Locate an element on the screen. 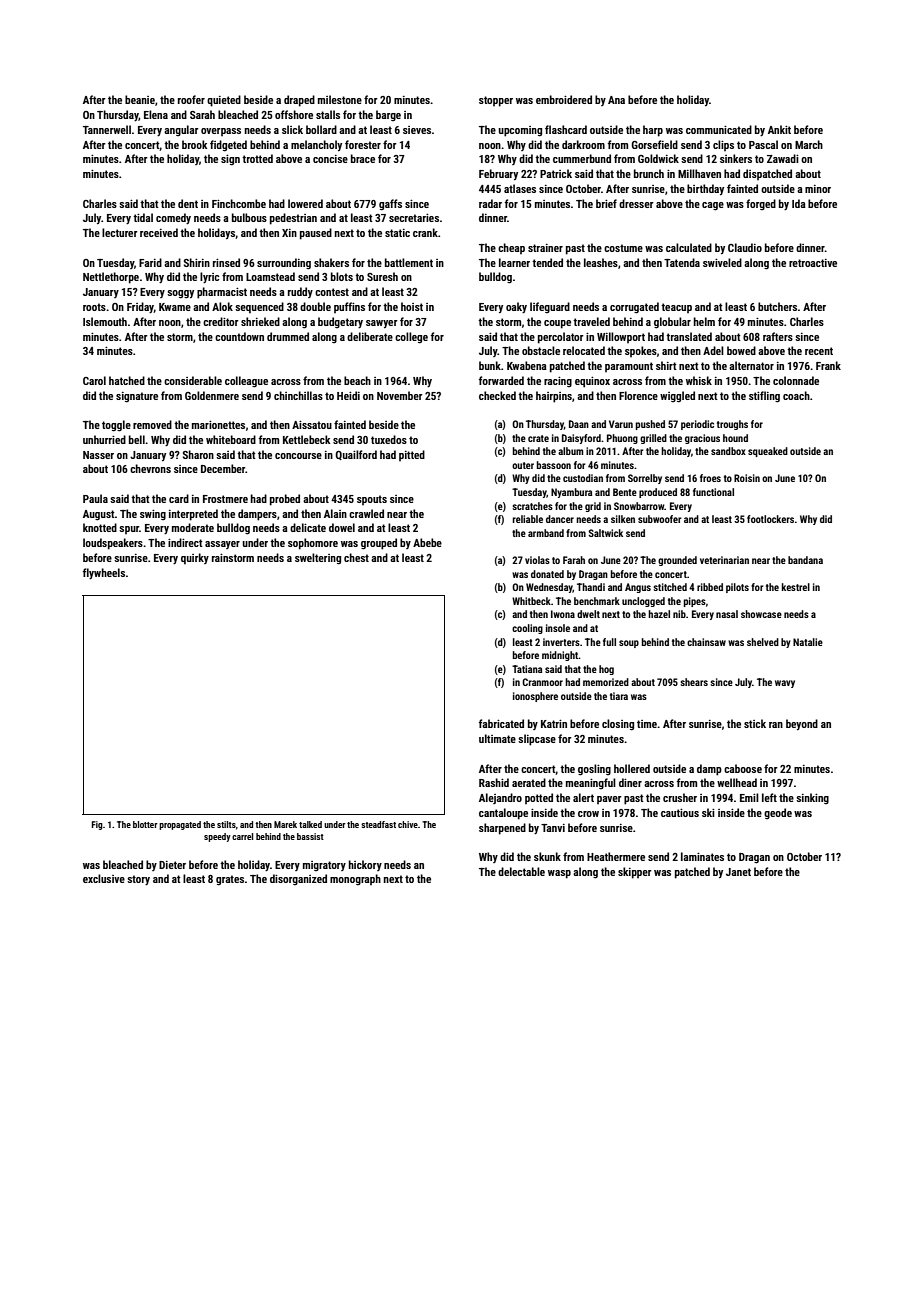 This screenshot has height=1308, width=924. sequenced is located at coordinates (259, 308).
